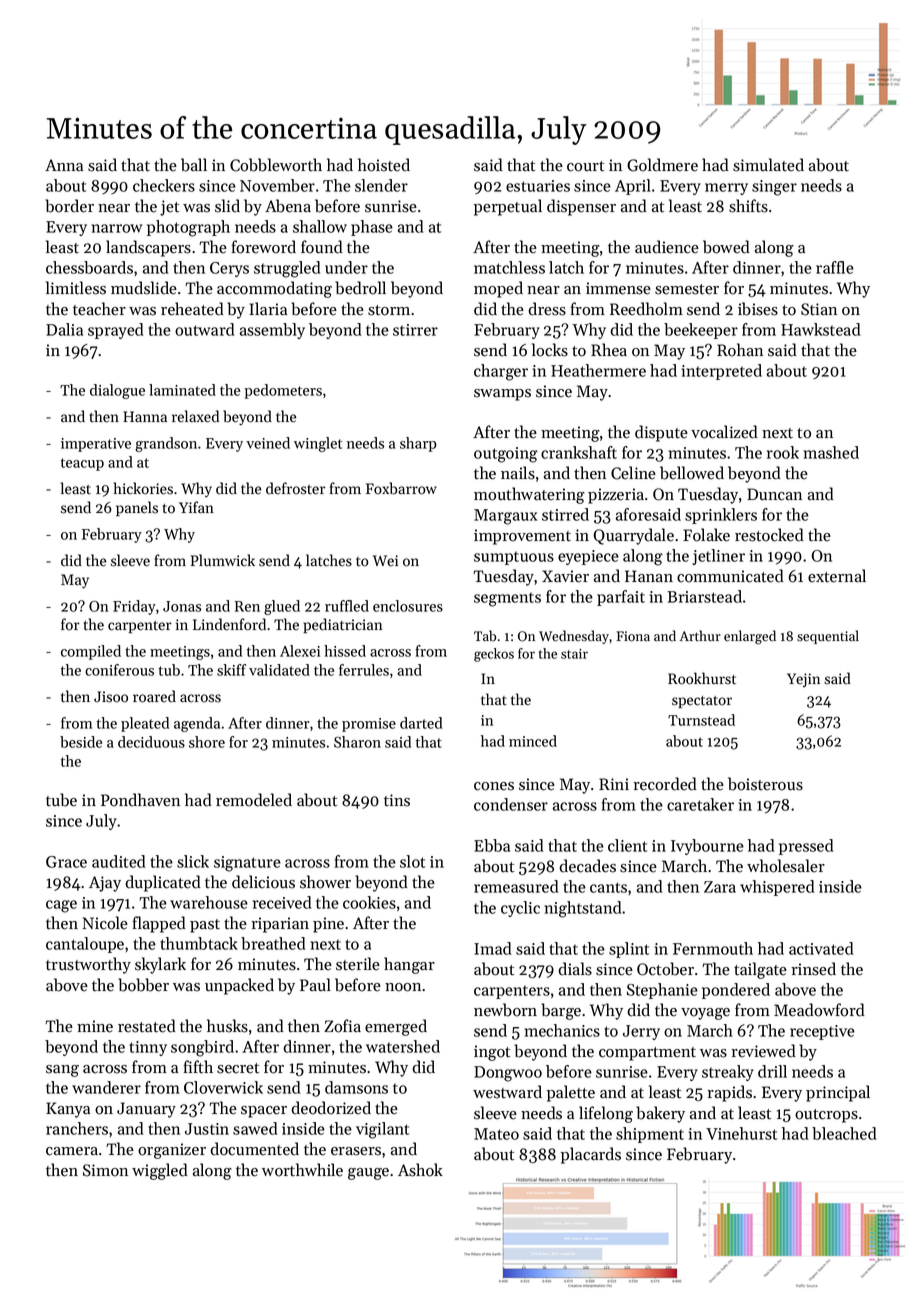 Image resolution: width=924 pixels, height=1308 pixels. Describe the element at coordinates (143, 985) in the document. I see `bobber` at that location.
